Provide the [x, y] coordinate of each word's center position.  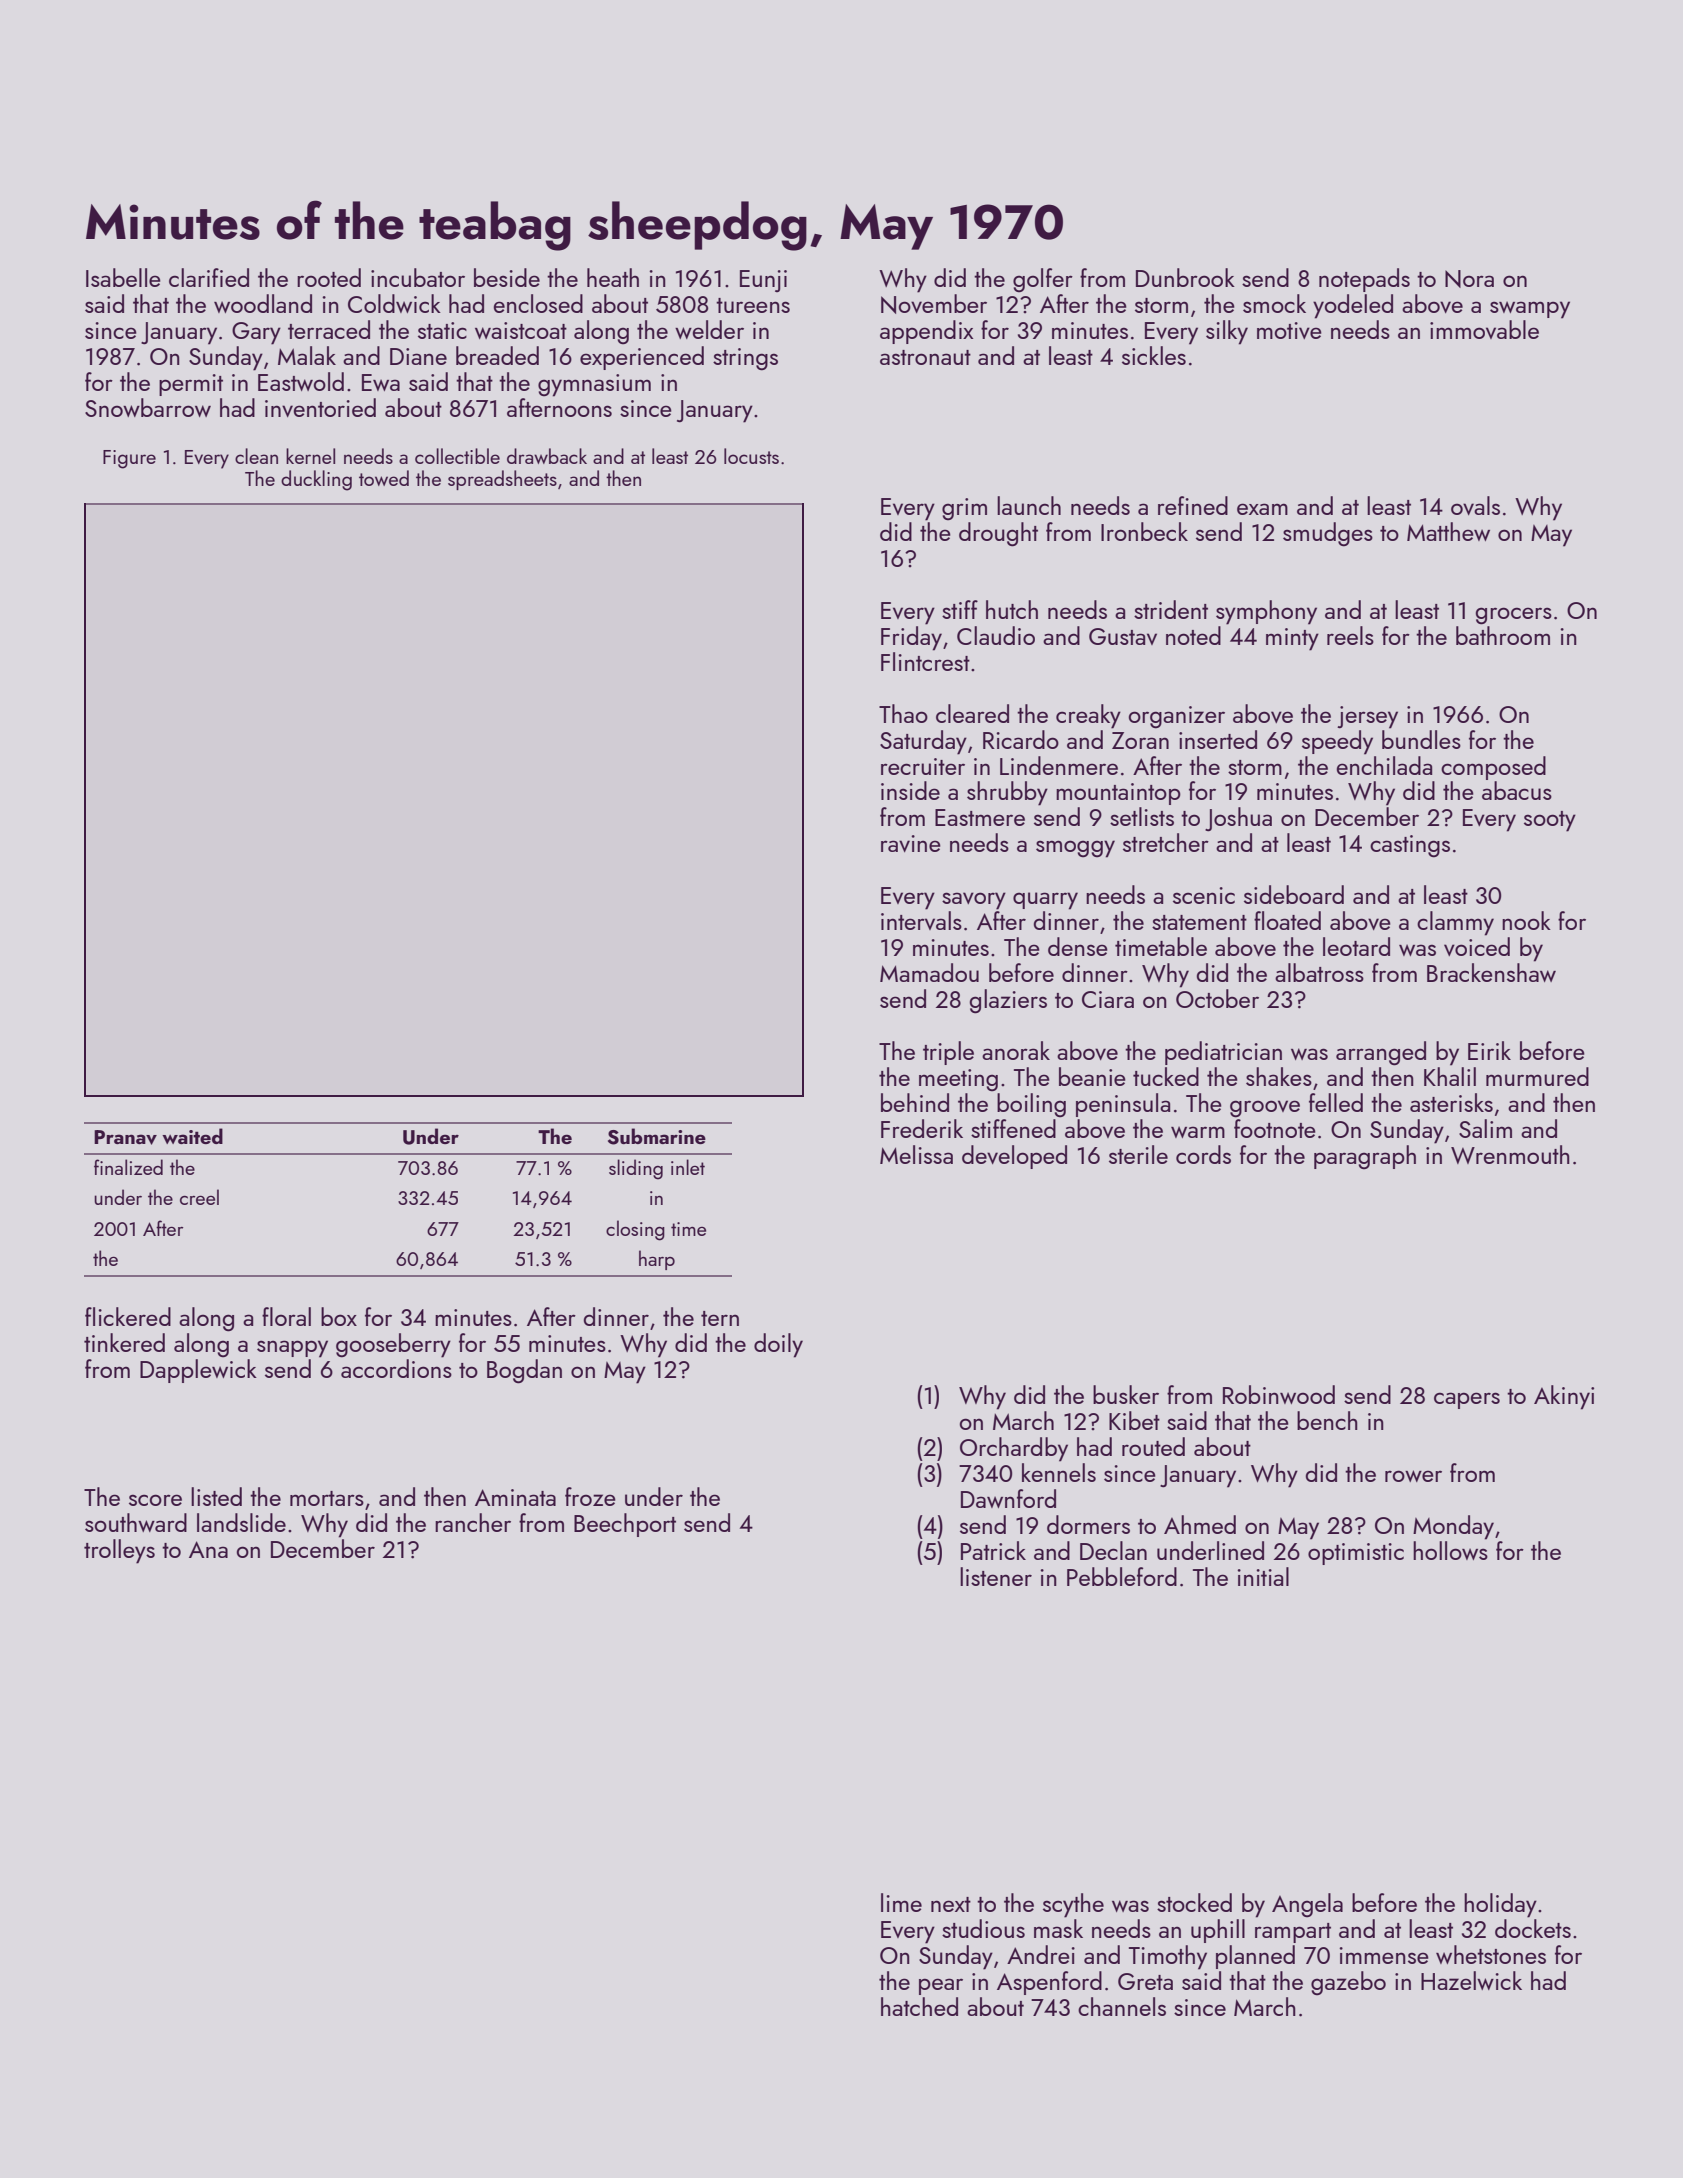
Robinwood [1279, 1394]
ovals [1475, 505]
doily [778, 1345]
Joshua [1238, 819]
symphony [1266, 612]
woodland [263, 303]
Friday [911, 638]
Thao [903, 713]
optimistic [1356, 1554]
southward [136, 1522]
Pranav [125, 1137]
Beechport [625, 1525]
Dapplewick [198, 1371]
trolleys [119, 1551]
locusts [751, 456]
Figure [129, 459]
